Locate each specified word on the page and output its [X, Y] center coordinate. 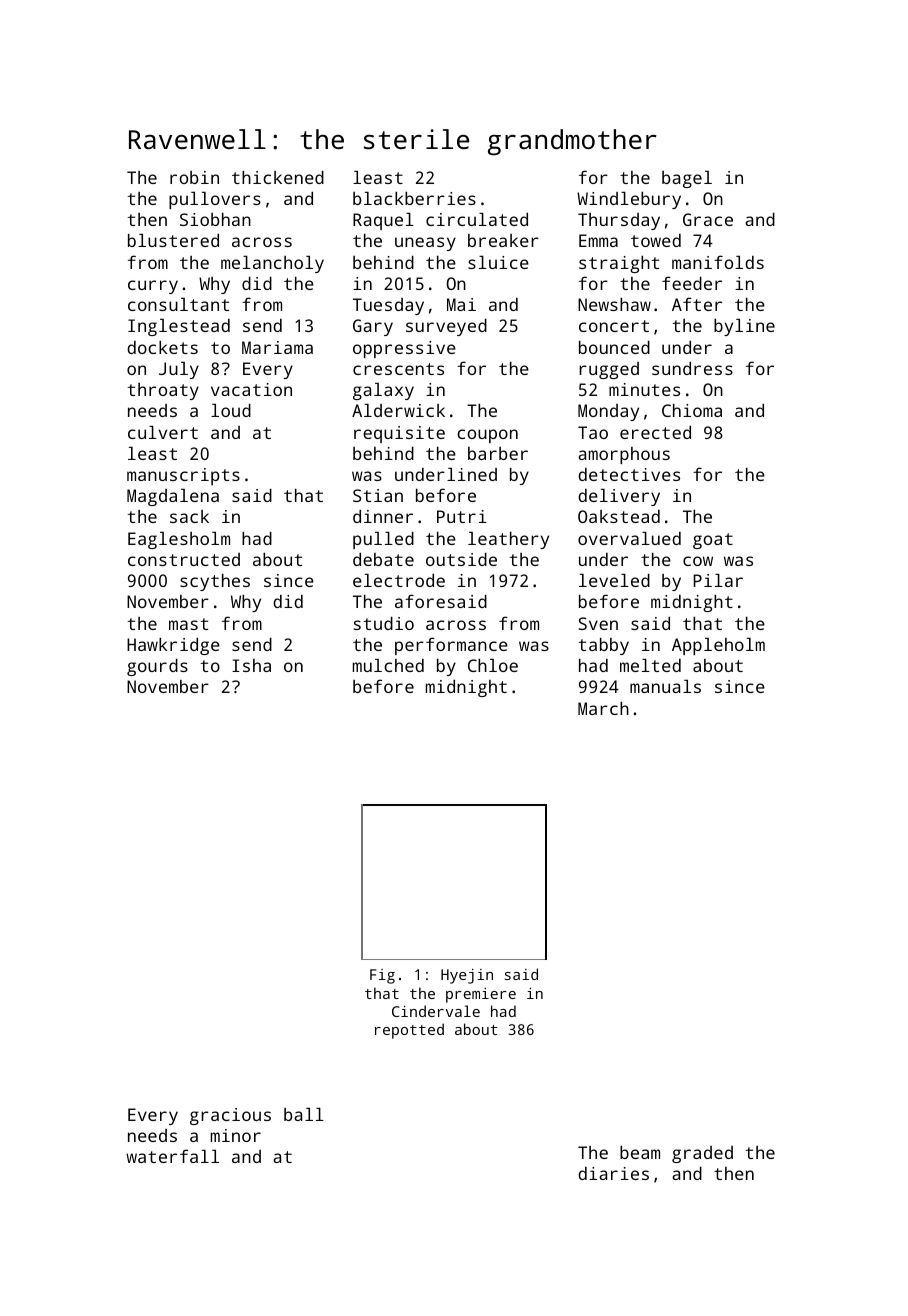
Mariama [277, 347]
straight [619, 264]
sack [189, 516]
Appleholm [718, 646]
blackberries [414, 198]
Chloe [493, 665]
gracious [230, 1116]
